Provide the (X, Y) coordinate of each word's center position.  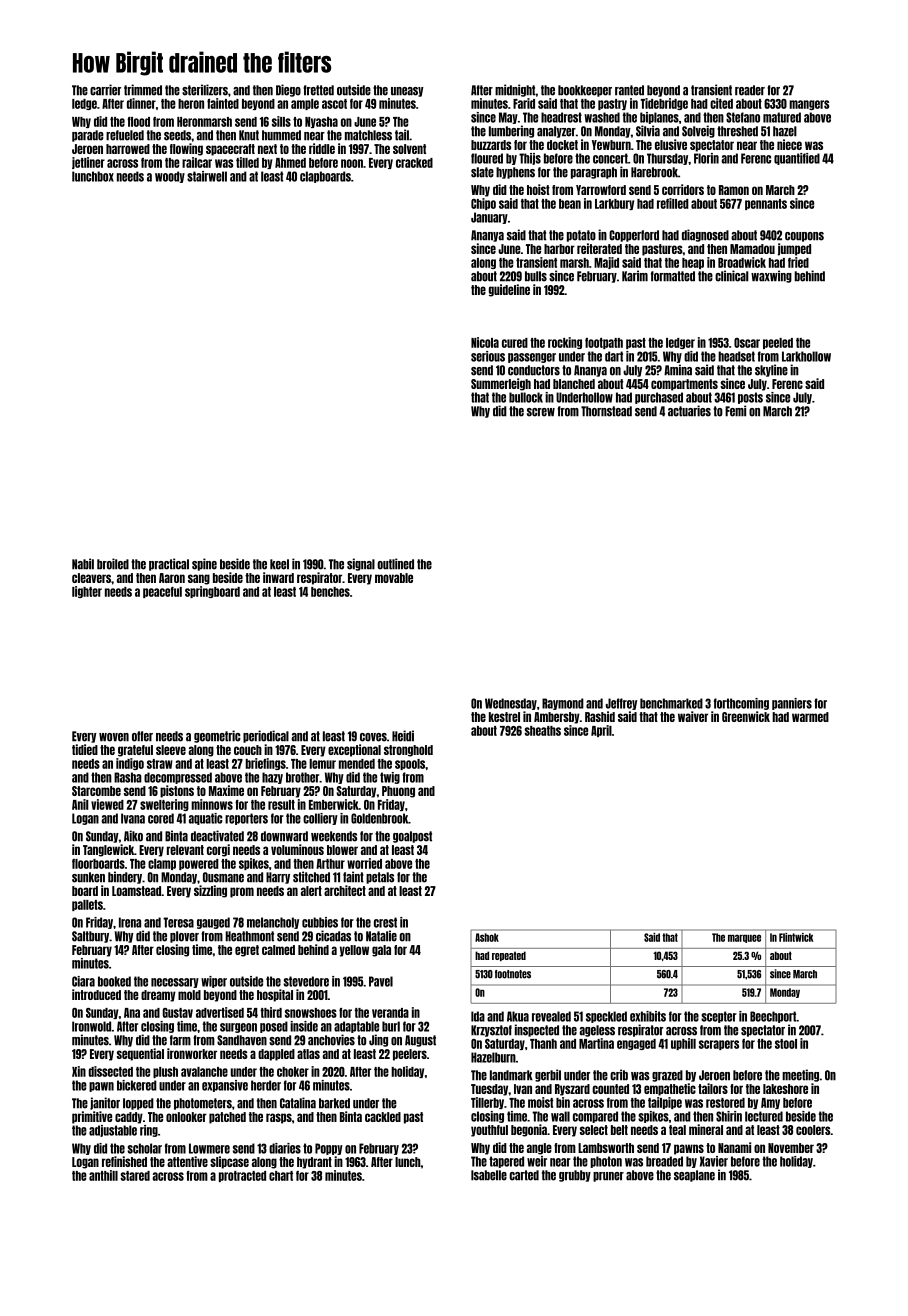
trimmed (143, 90)
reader (750, 90)
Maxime (226, 790)
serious (488, 356)
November (791, 1148)
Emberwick (334, 804)
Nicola (485, 342)
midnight (515, 90)
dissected (111, 1071)
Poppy (329, 1149)
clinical (731, 276)
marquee (744, 938)
